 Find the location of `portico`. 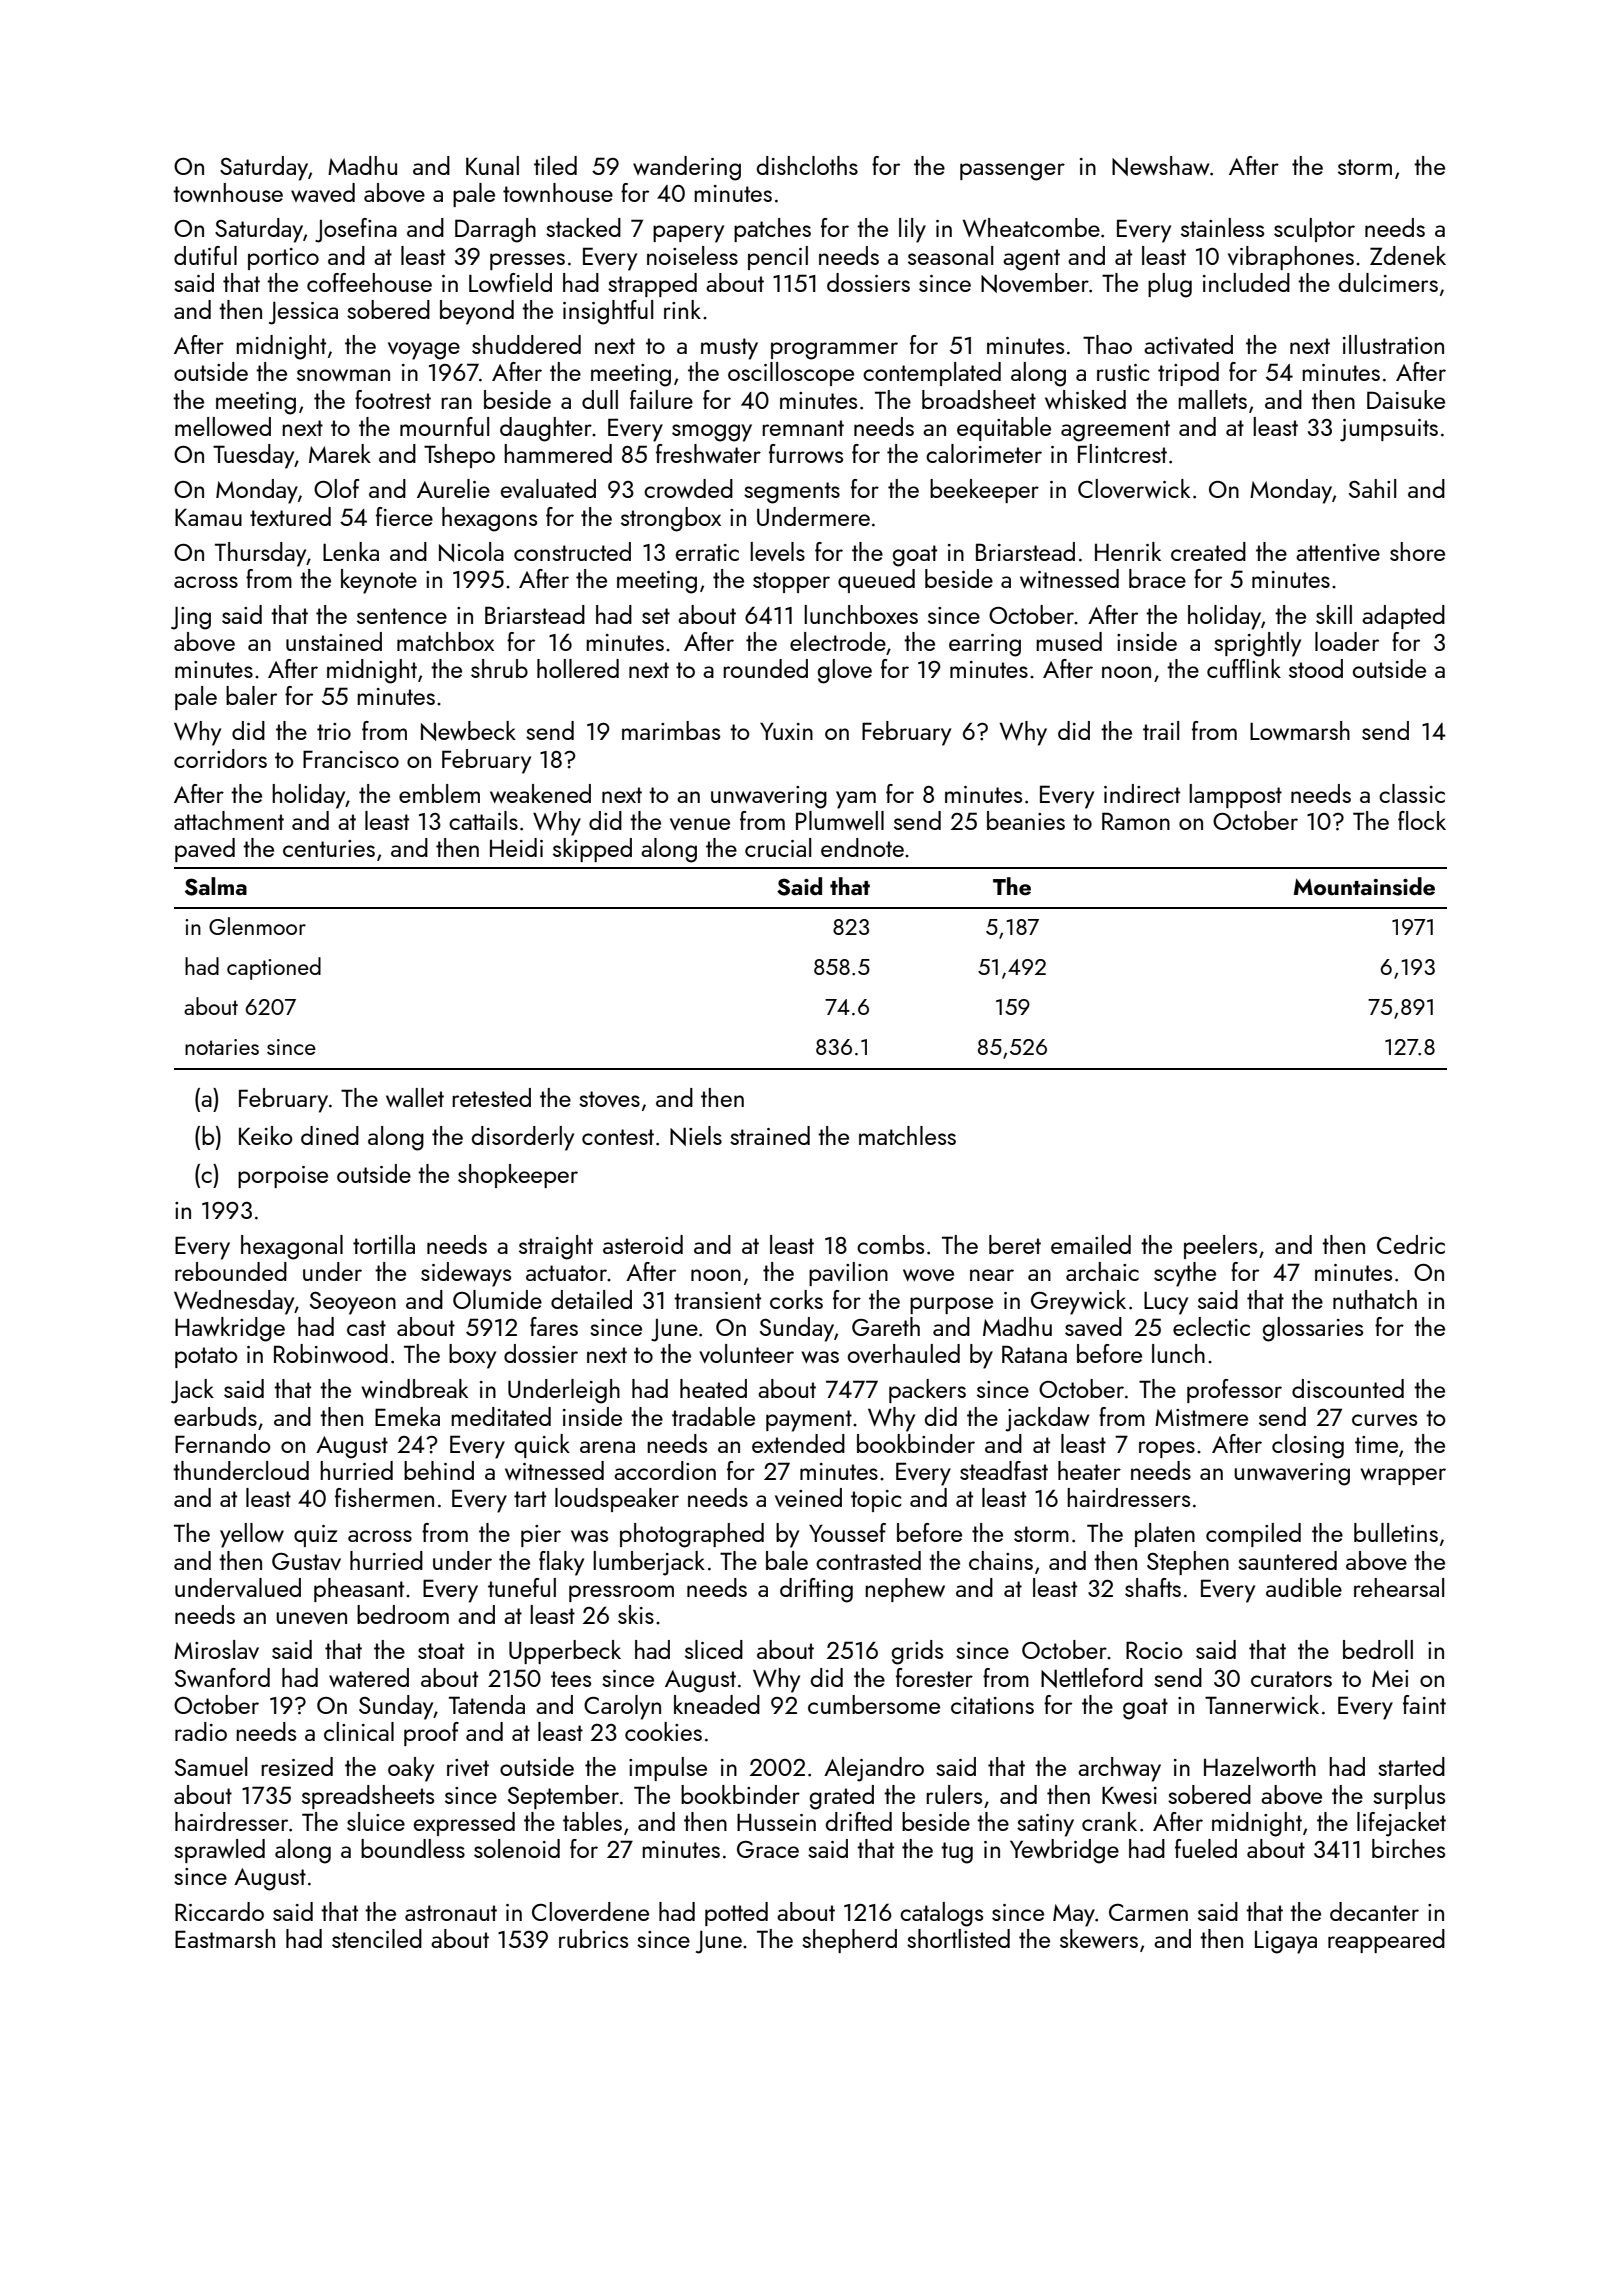

portico is located at coordinates (283, 259).
